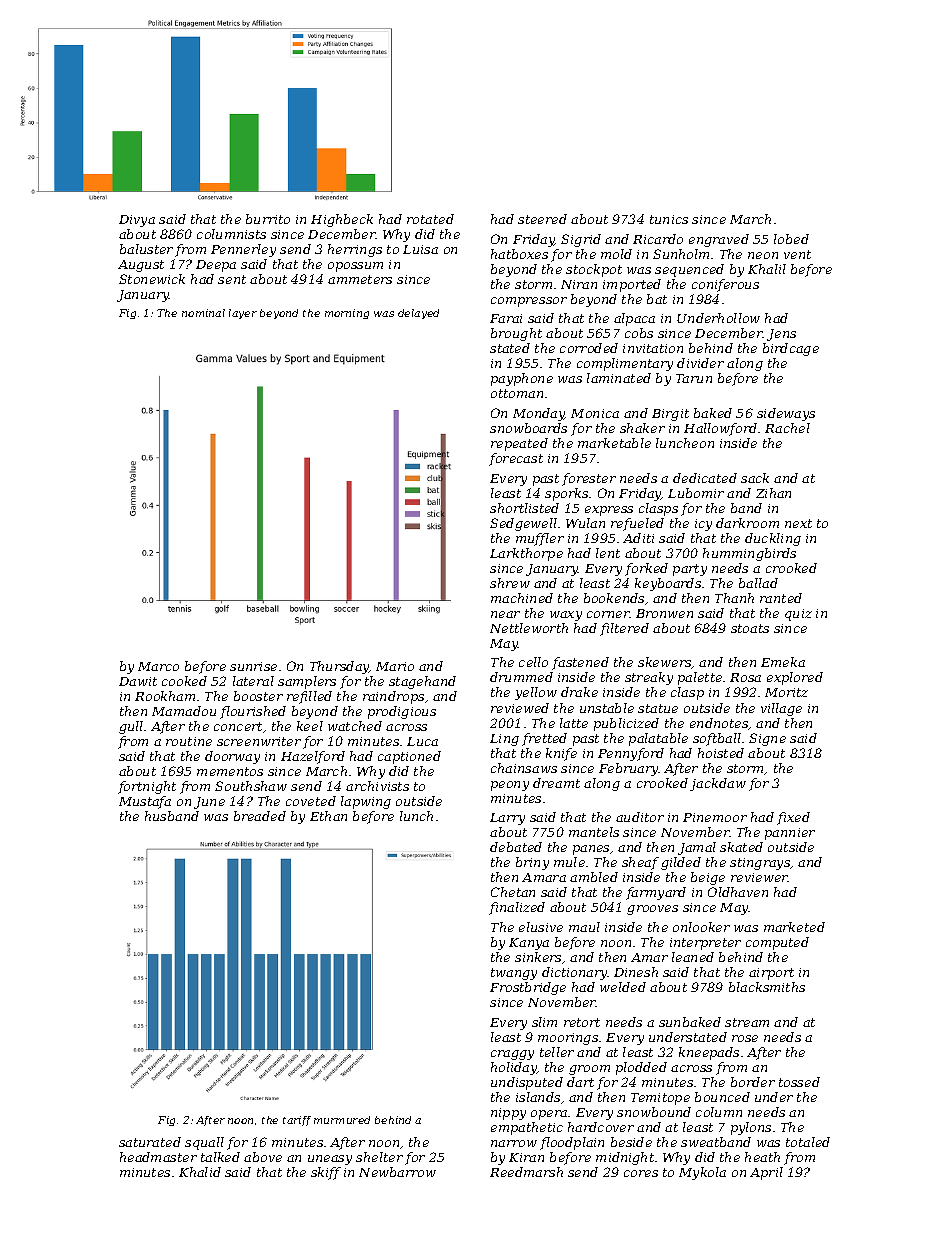 The height and width of the page is (1233, 952). What do you see at coordinates (669, 219) in the page?
I see `tunics` at bounding box center [669, 219].
